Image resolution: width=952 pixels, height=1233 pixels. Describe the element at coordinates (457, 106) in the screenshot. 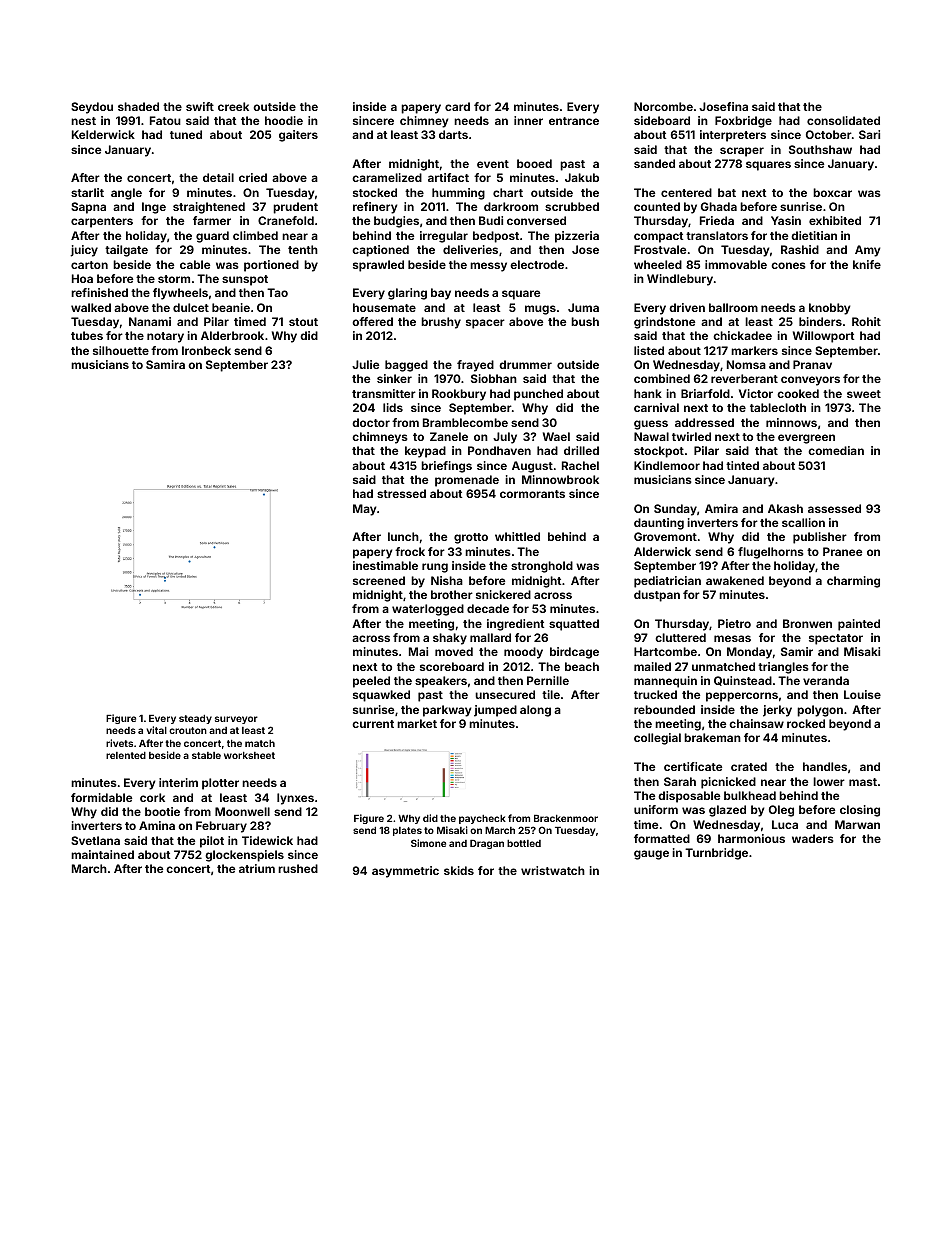

I see `card` at that location.
